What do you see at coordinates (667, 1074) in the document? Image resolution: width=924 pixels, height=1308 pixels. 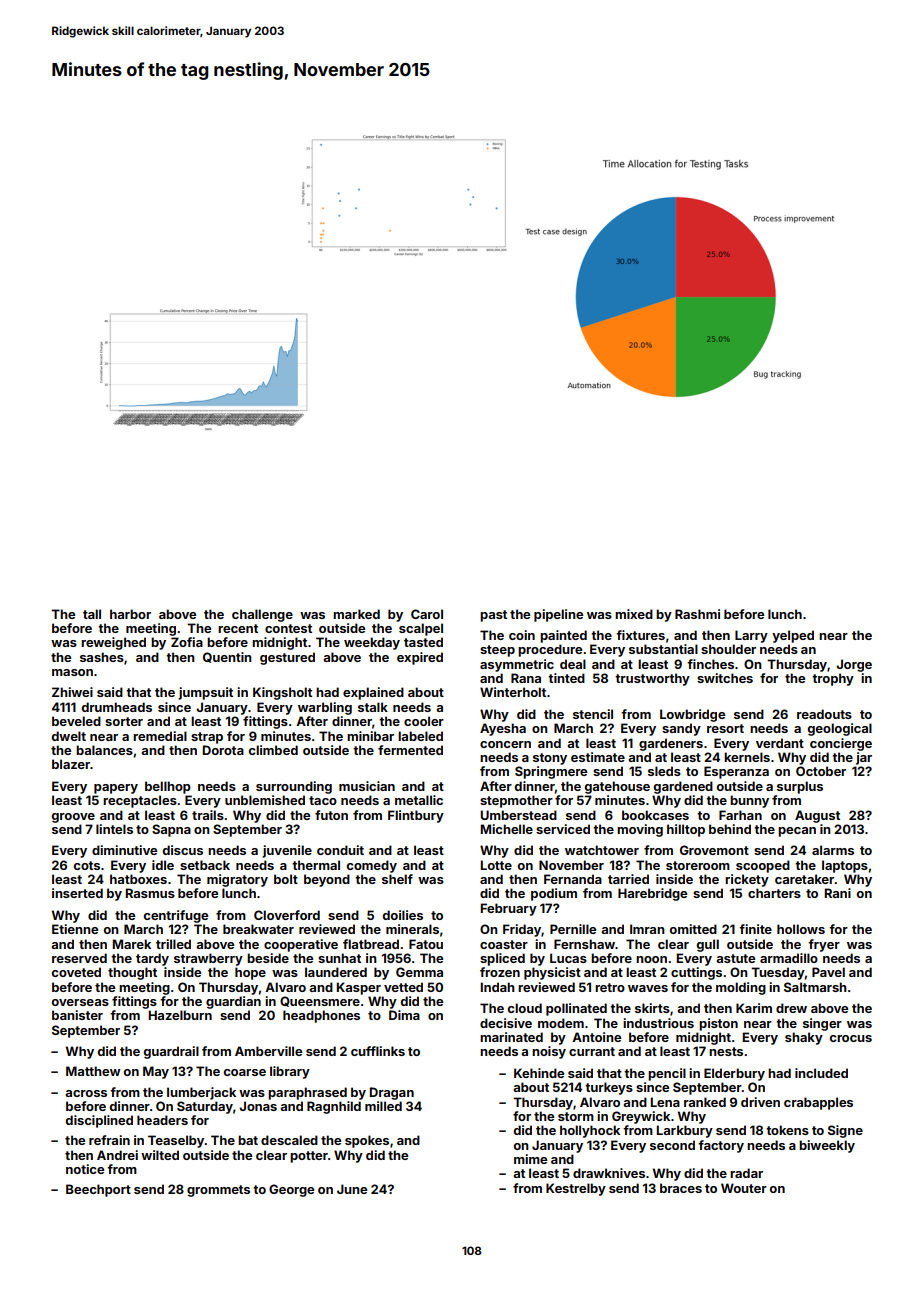 I see `pencil` at bounding box center [667, 1074].
